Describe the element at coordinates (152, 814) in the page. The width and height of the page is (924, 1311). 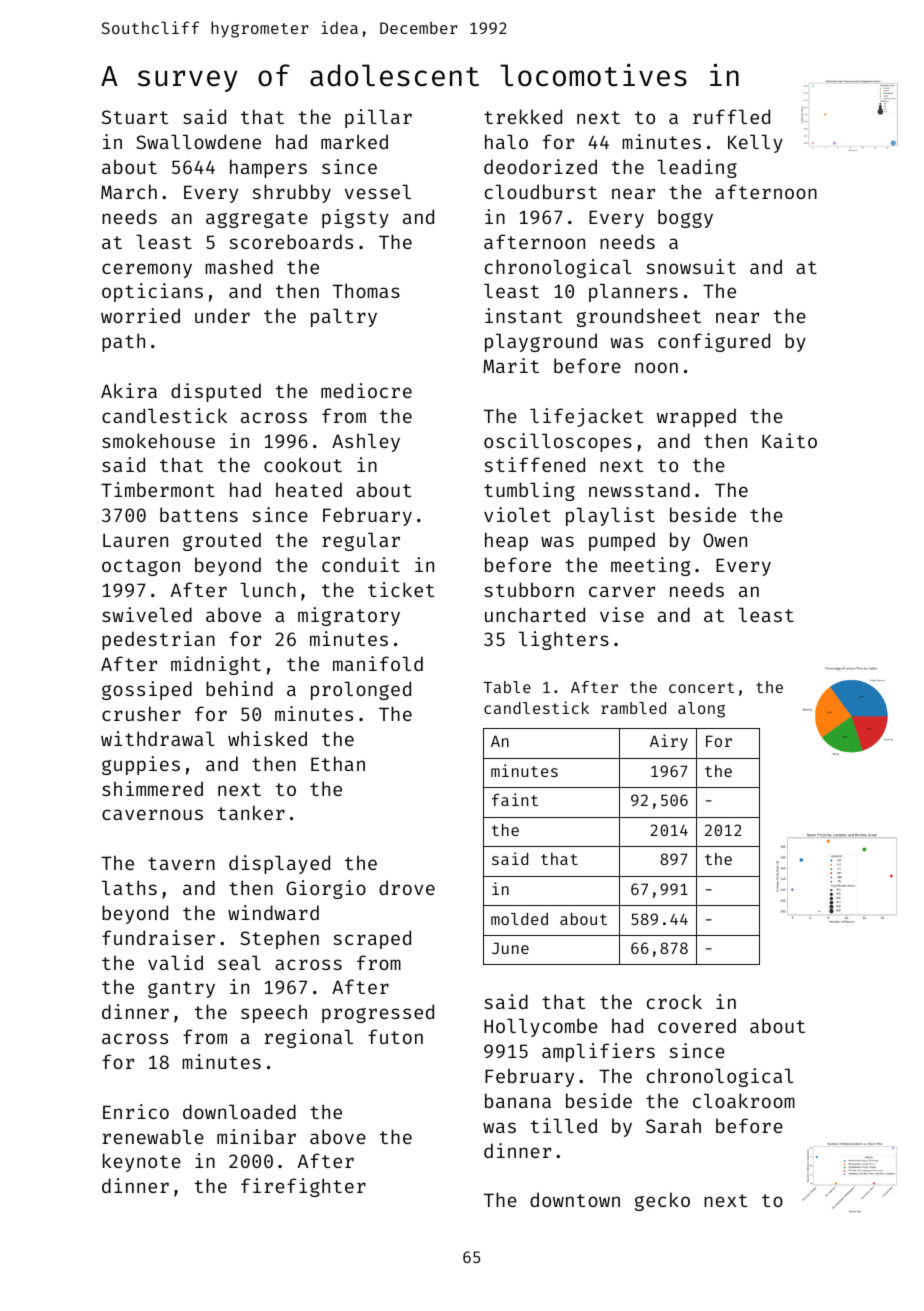
I see `cavernous` at that location.
